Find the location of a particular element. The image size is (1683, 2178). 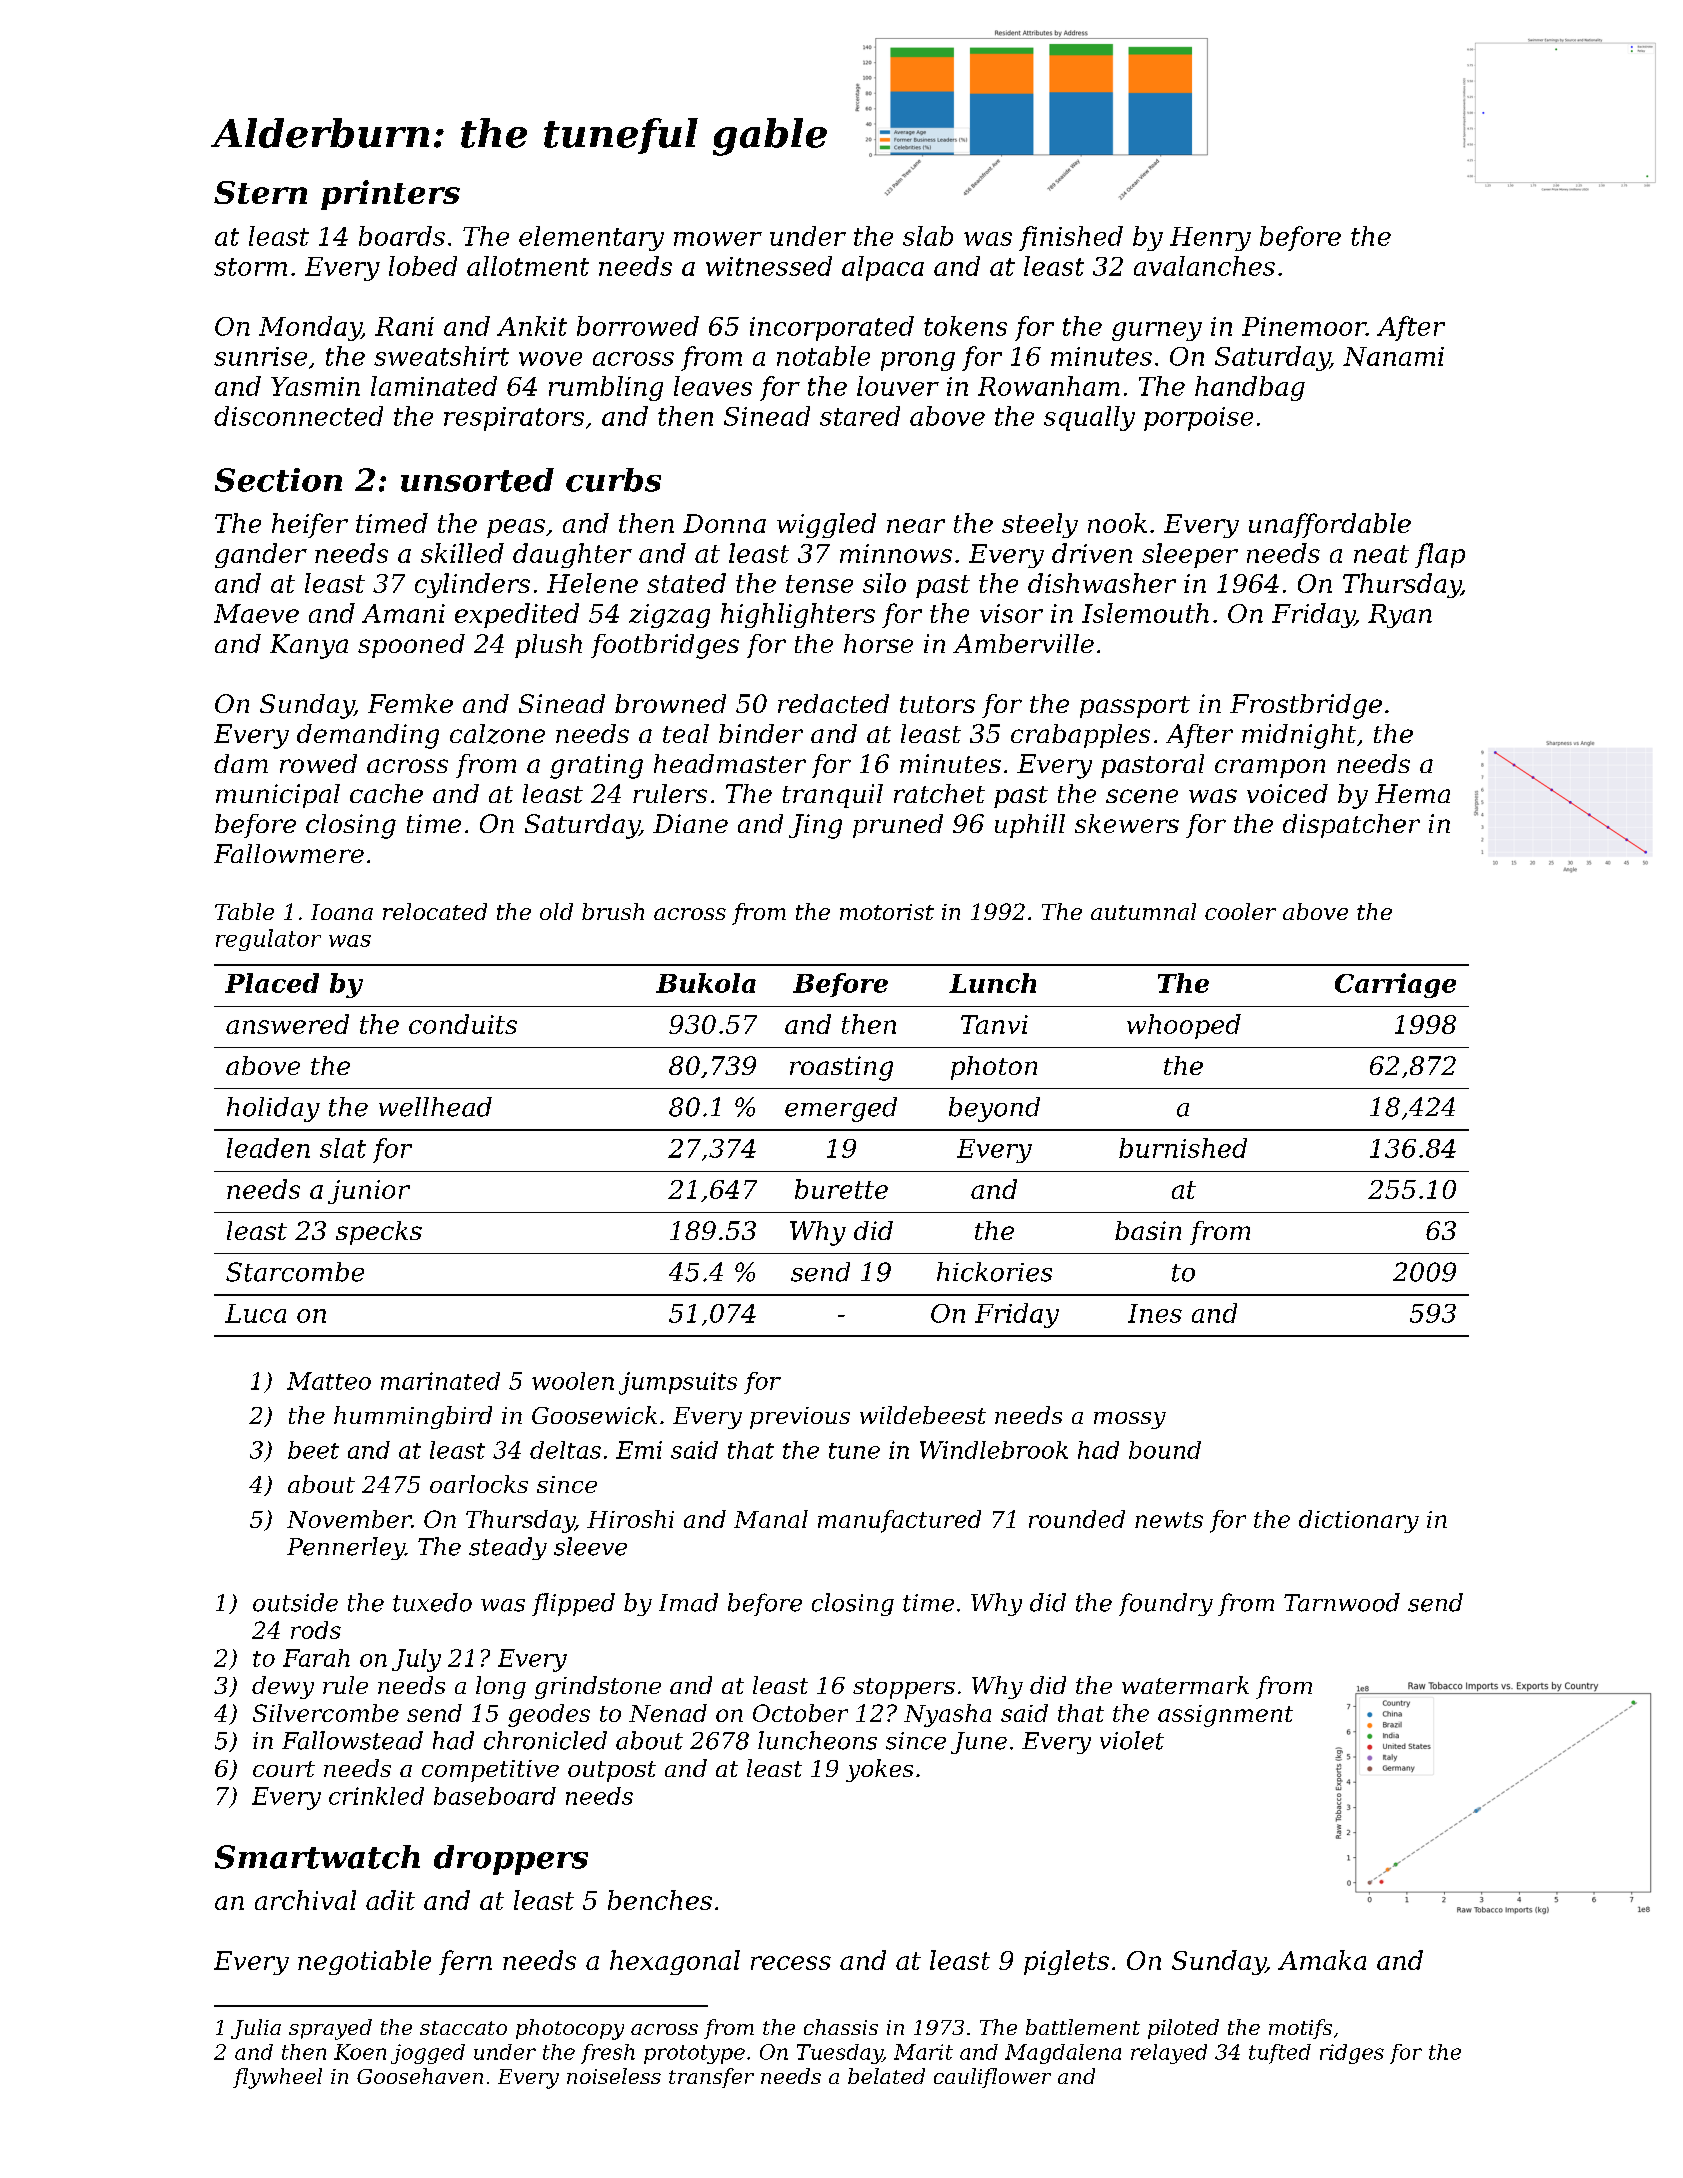

Fallowstead is located at coordinates (352, 1740).
